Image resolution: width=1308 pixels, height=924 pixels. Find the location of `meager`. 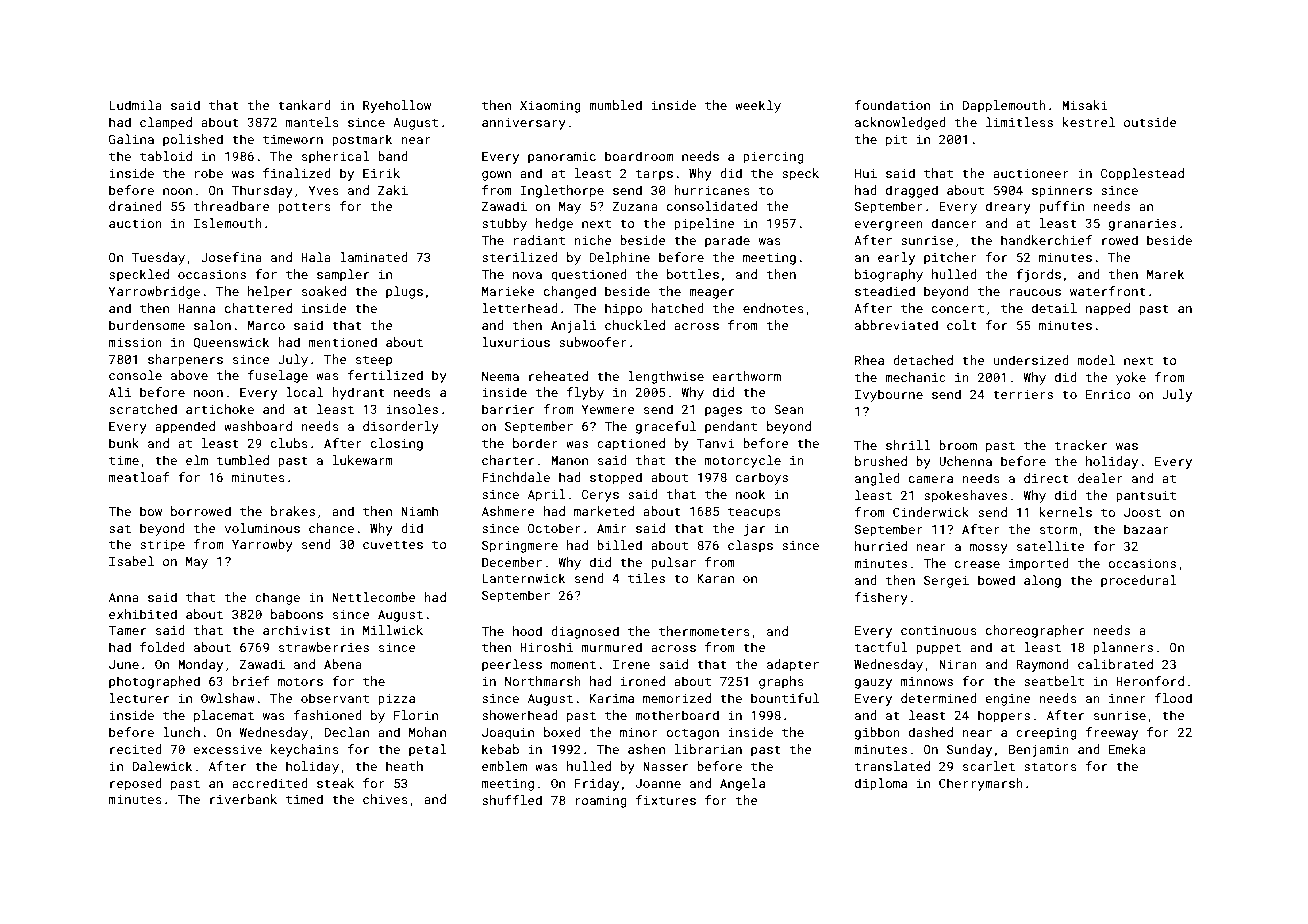

meager is located at coordinates (711, 294).
